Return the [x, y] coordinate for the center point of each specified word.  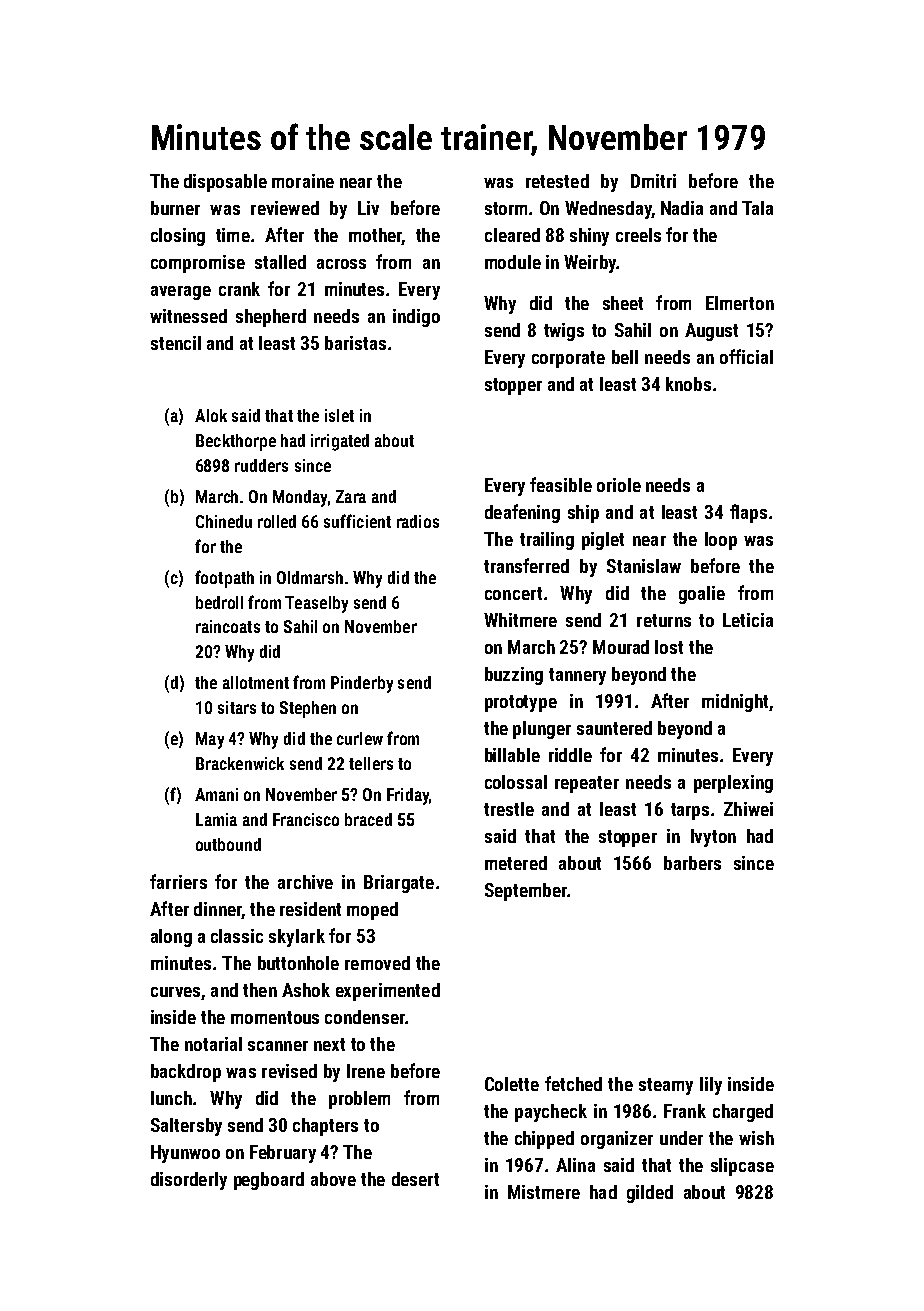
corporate [568, 359]
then [260, 990]
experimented [388, 992]
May [210, 740]
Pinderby [362, 684]
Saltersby [186, 1127]
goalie [702, 595]
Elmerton [740, 303]
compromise [198, 264]
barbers [692, 863]
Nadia [682, 208]
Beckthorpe [236, 442]
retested [557, 181]
